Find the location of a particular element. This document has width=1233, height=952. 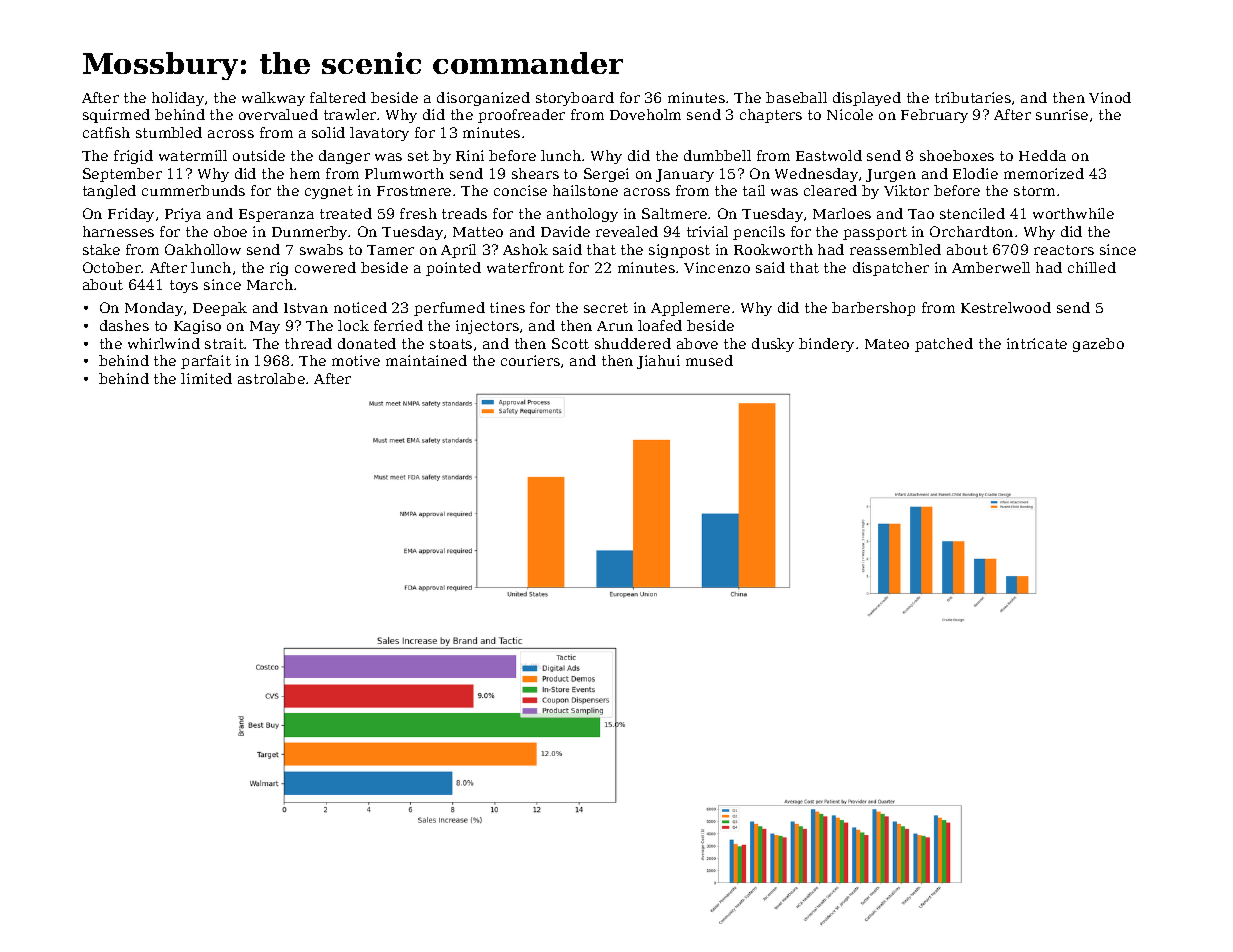

Amberwell is located at coordinates (991, 267).
